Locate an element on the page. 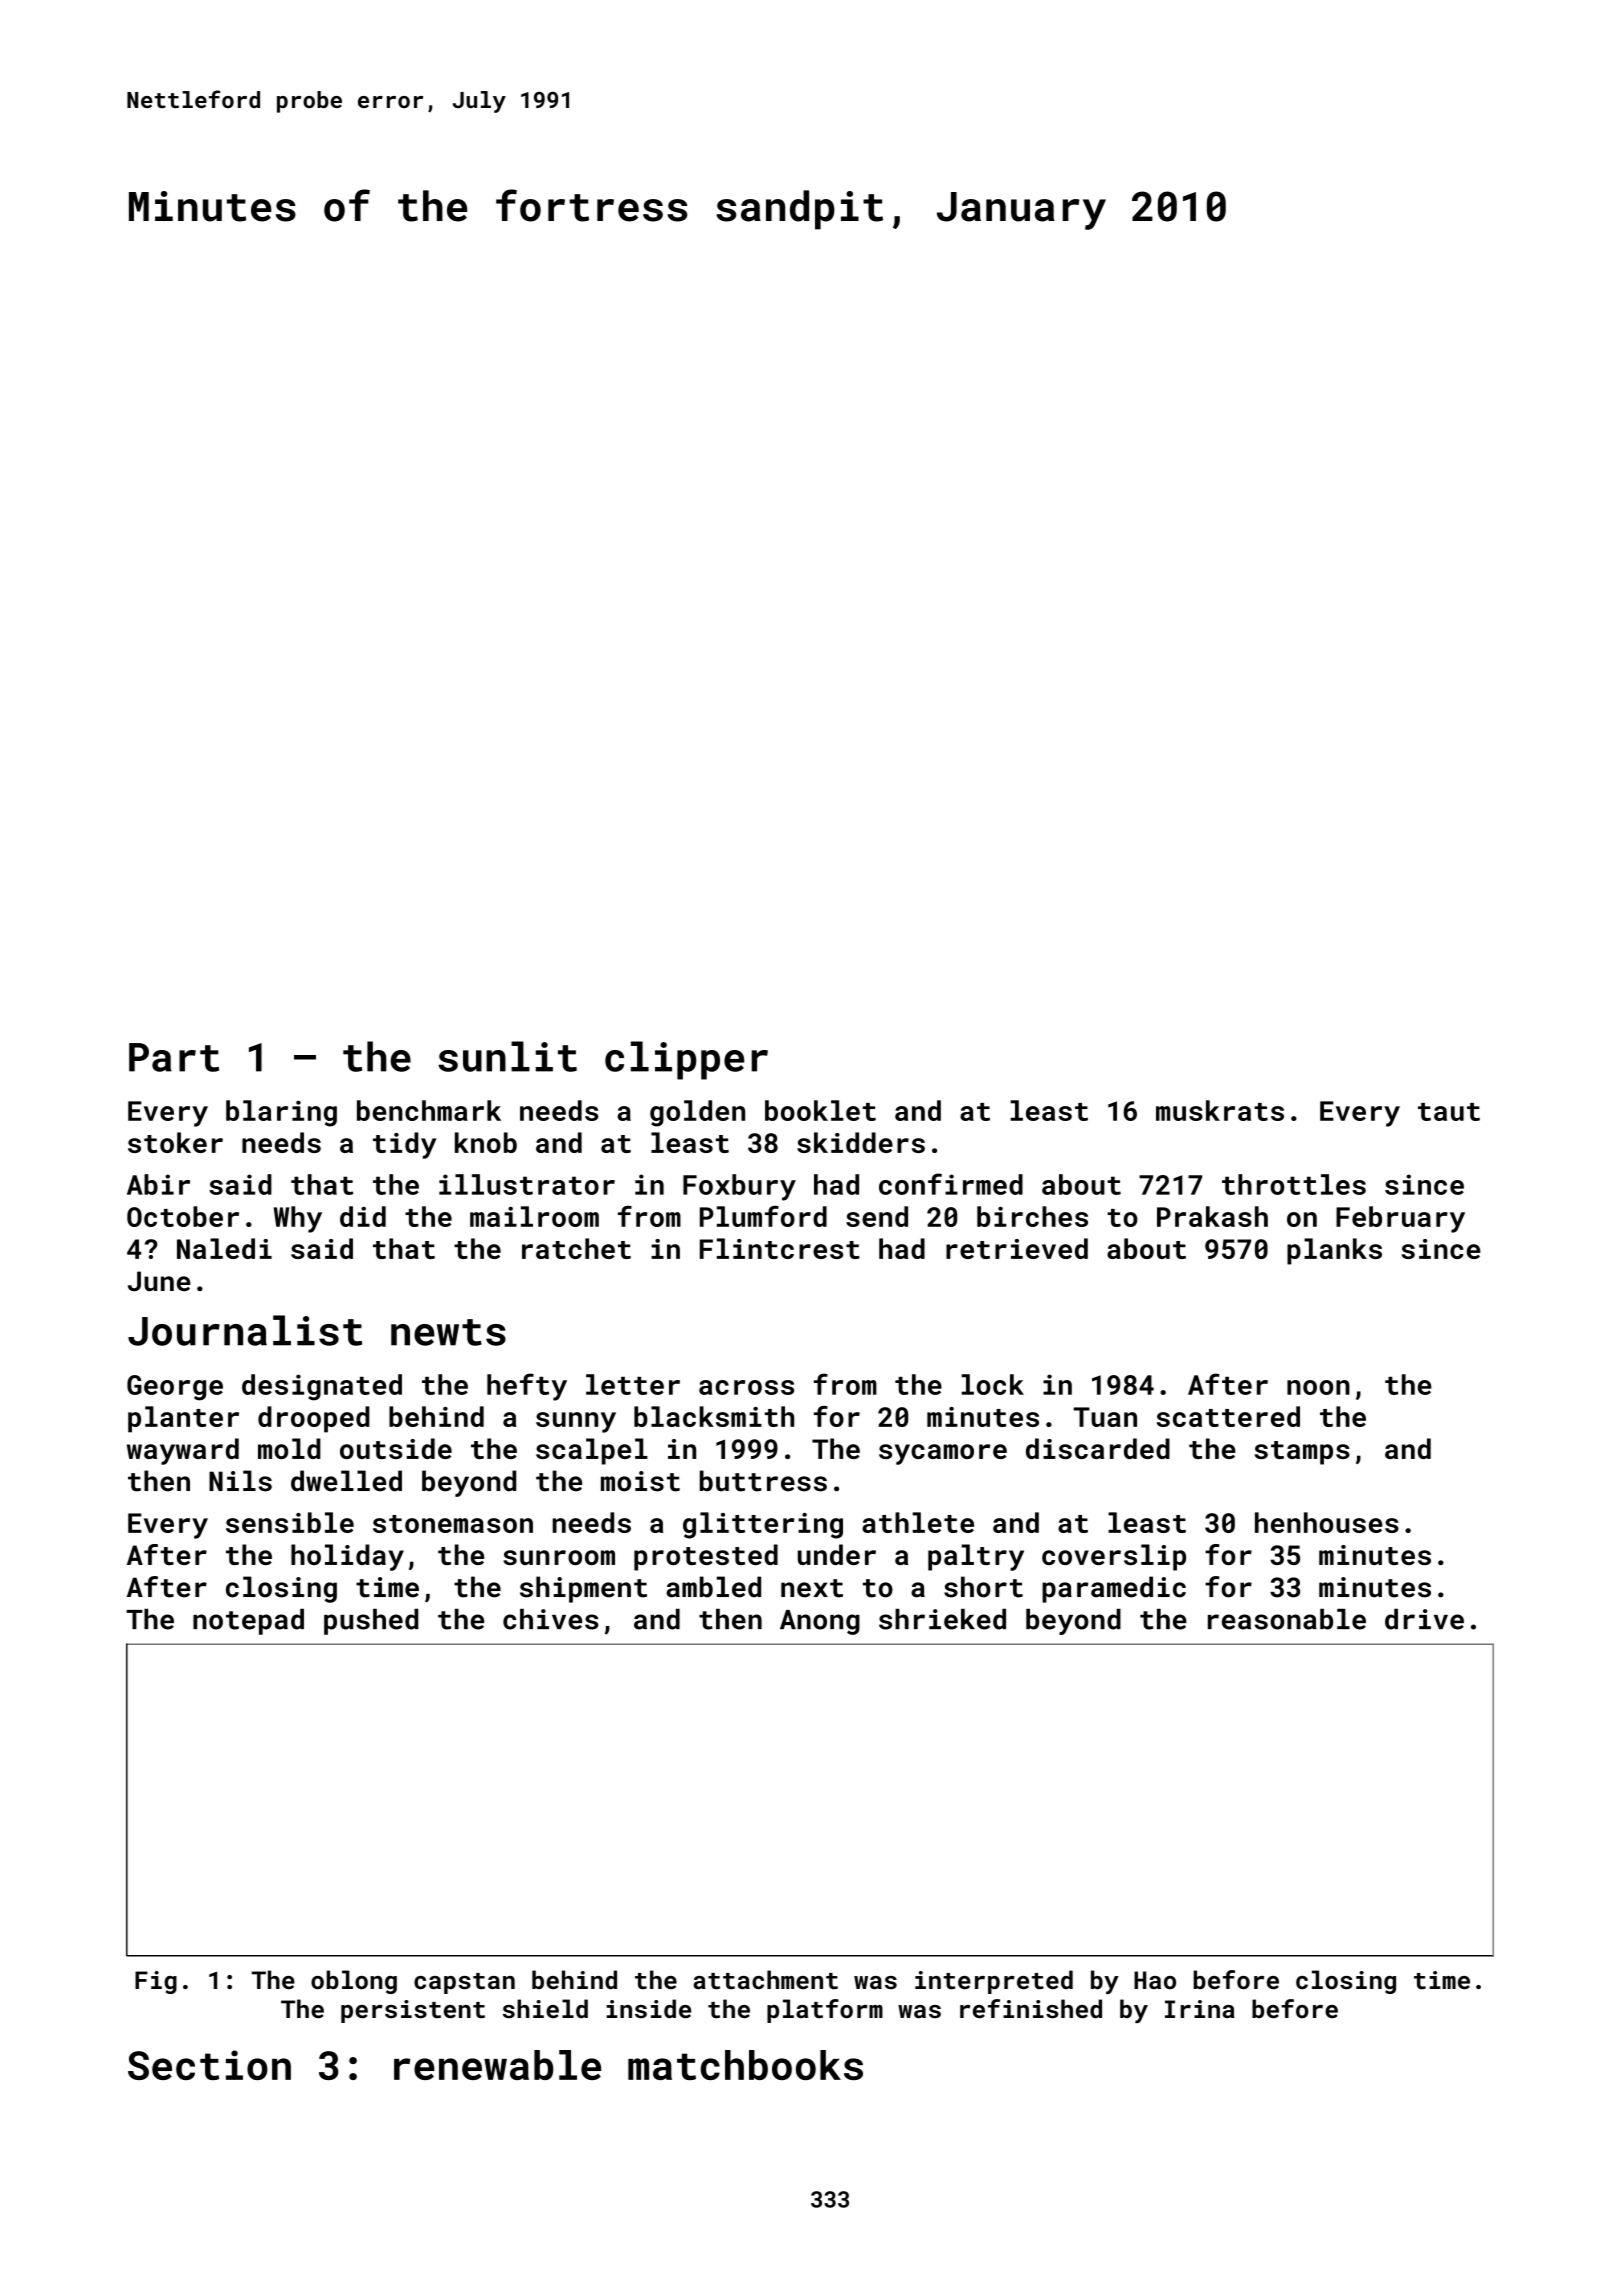 The image size is (1620, 2292). taut is located at coordinates (1449, 1112).
